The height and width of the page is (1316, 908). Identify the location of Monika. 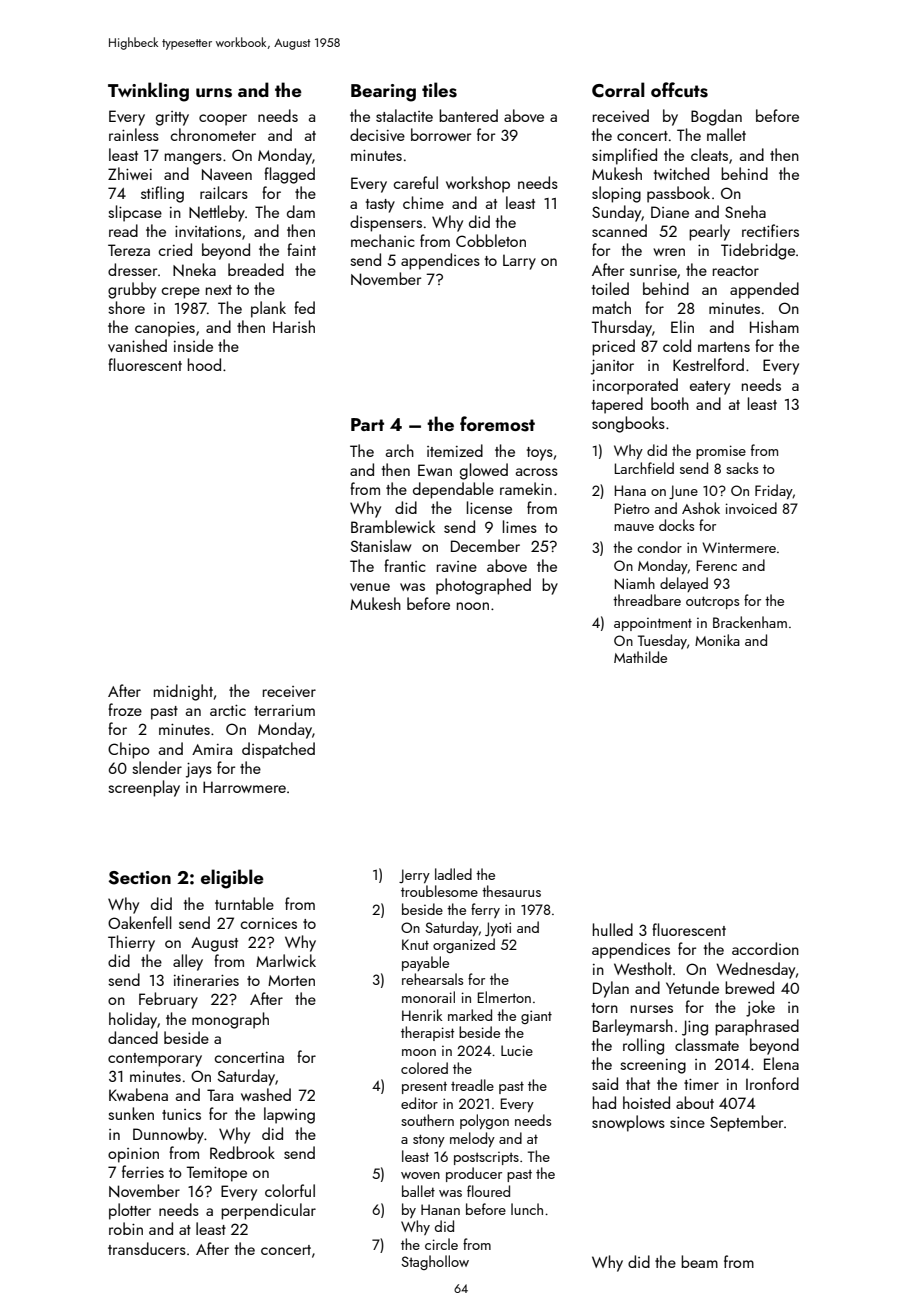
(717, 640).
